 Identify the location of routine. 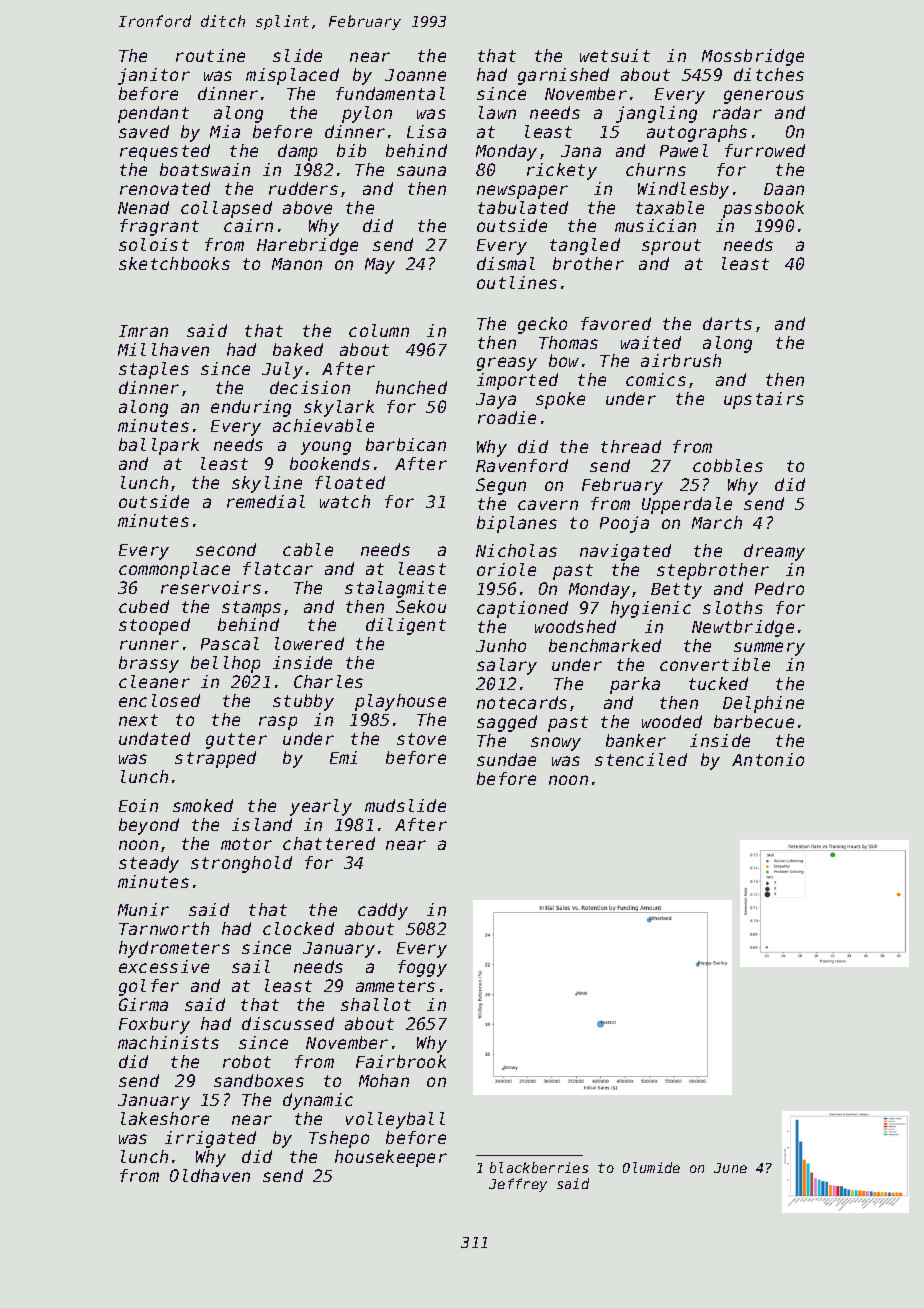
(210, 55).
